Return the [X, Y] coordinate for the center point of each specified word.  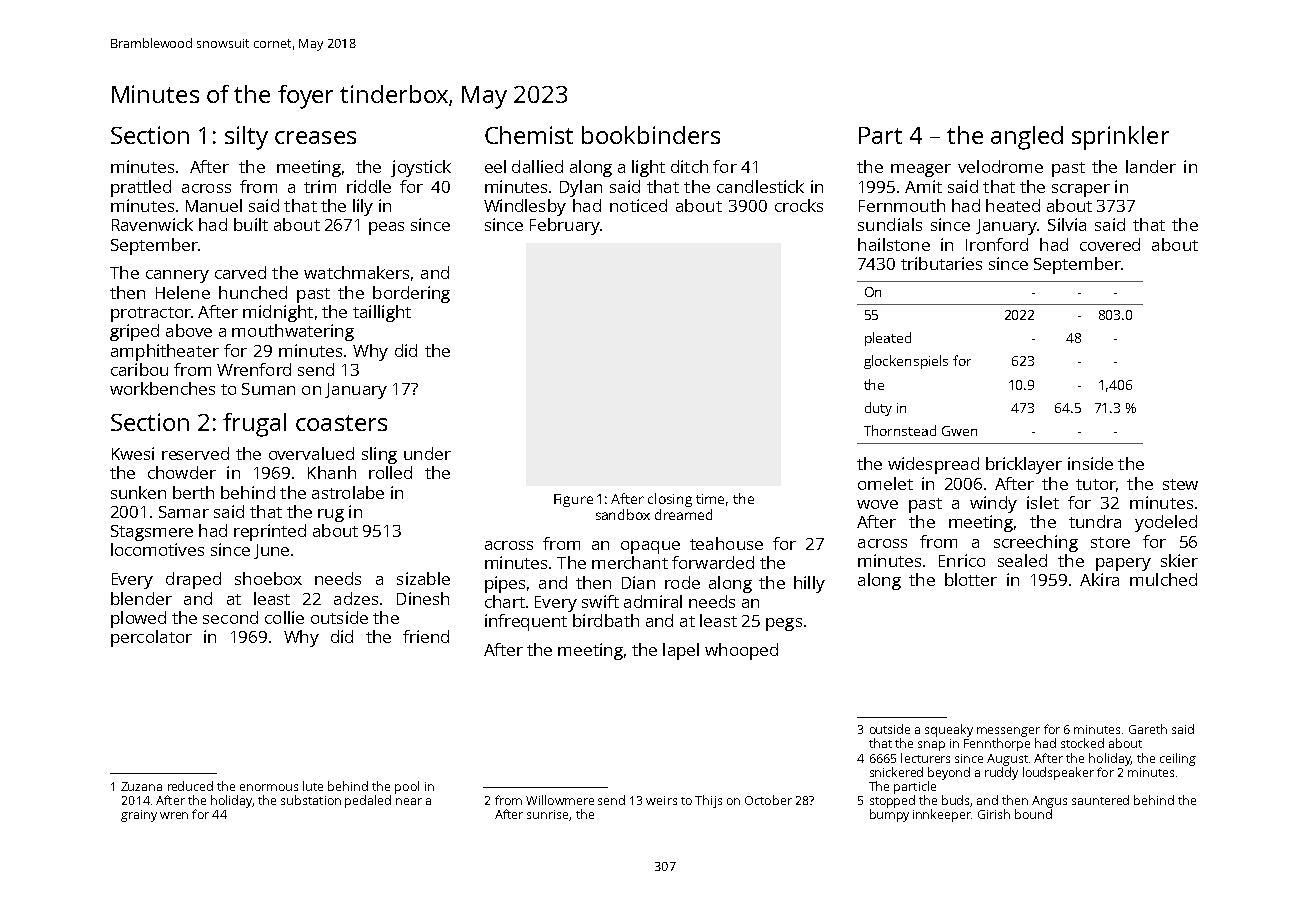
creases [315, 137]
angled [1027, 138]
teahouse [726, 543]
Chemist [529, 135]
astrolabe [348, 492]
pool [407, 787]
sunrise [547, 814]
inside [1090, 463]
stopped [892, 801]
